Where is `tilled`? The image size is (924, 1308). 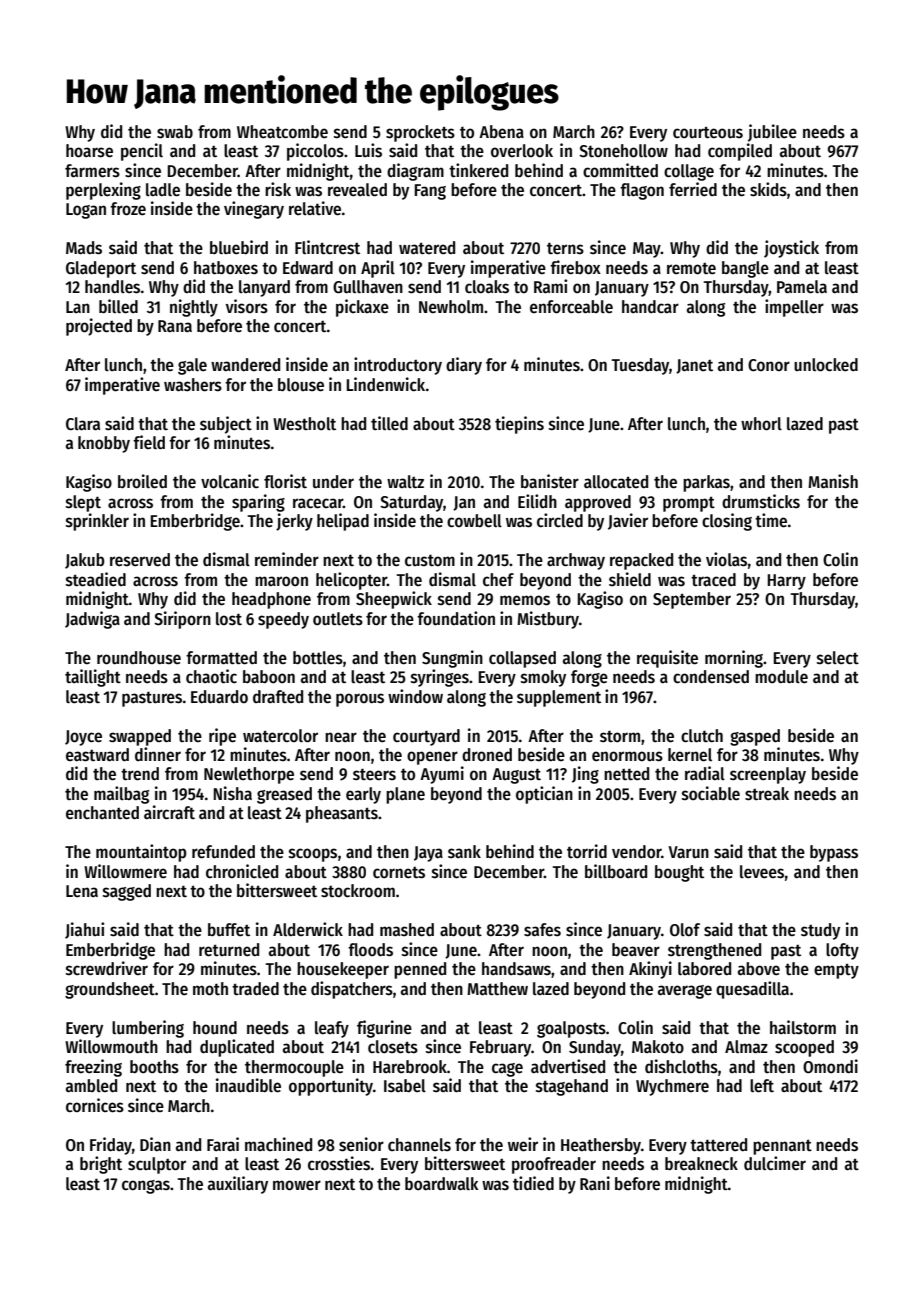
tilled is located at coordinates (389, 423).
